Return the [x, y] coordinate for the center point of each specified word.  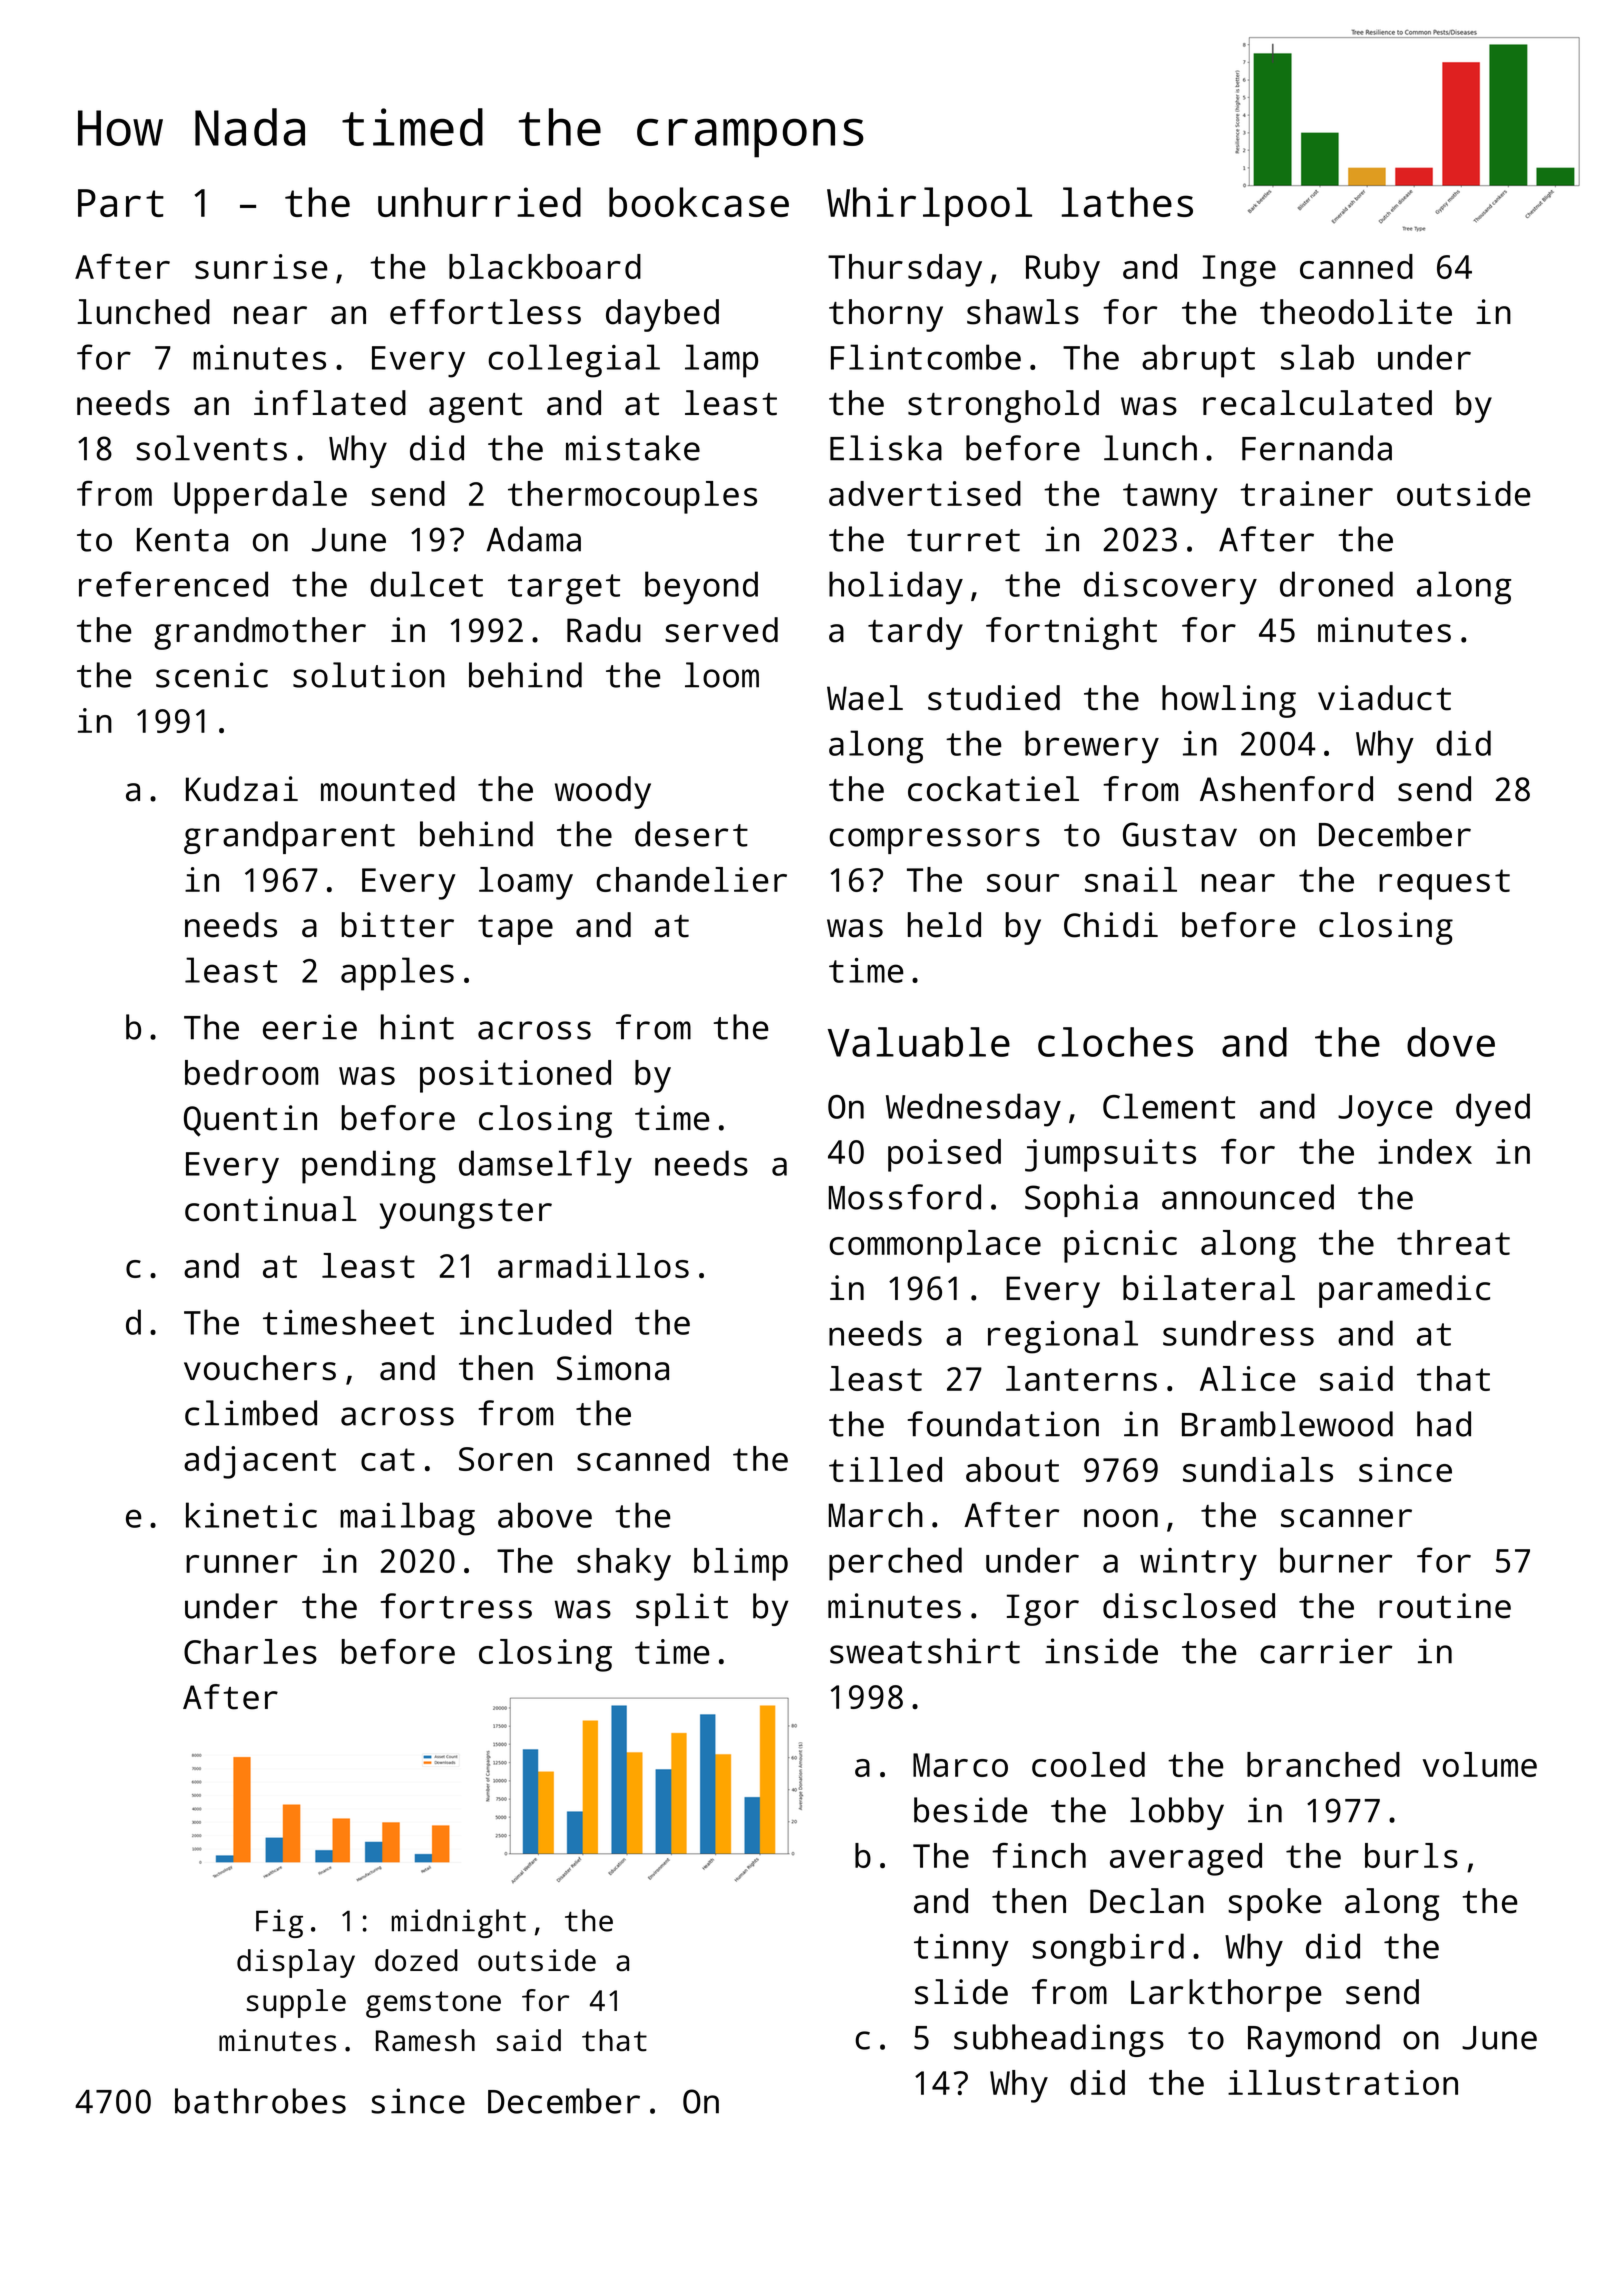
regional [1063, 1337]
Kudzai [242, 789]
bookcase [699, 202]
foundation [1003, 1424]
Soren [505, 1459]
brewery [1092, 747]
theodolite [1356, 312]
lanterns [1081, 1378]
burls [1411, 1855]
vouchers [260, 1368]
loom [722, 675]
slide [961, 1992]
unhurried [479, 202]
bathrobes [260, 2101]
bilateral [1209, 1288]
